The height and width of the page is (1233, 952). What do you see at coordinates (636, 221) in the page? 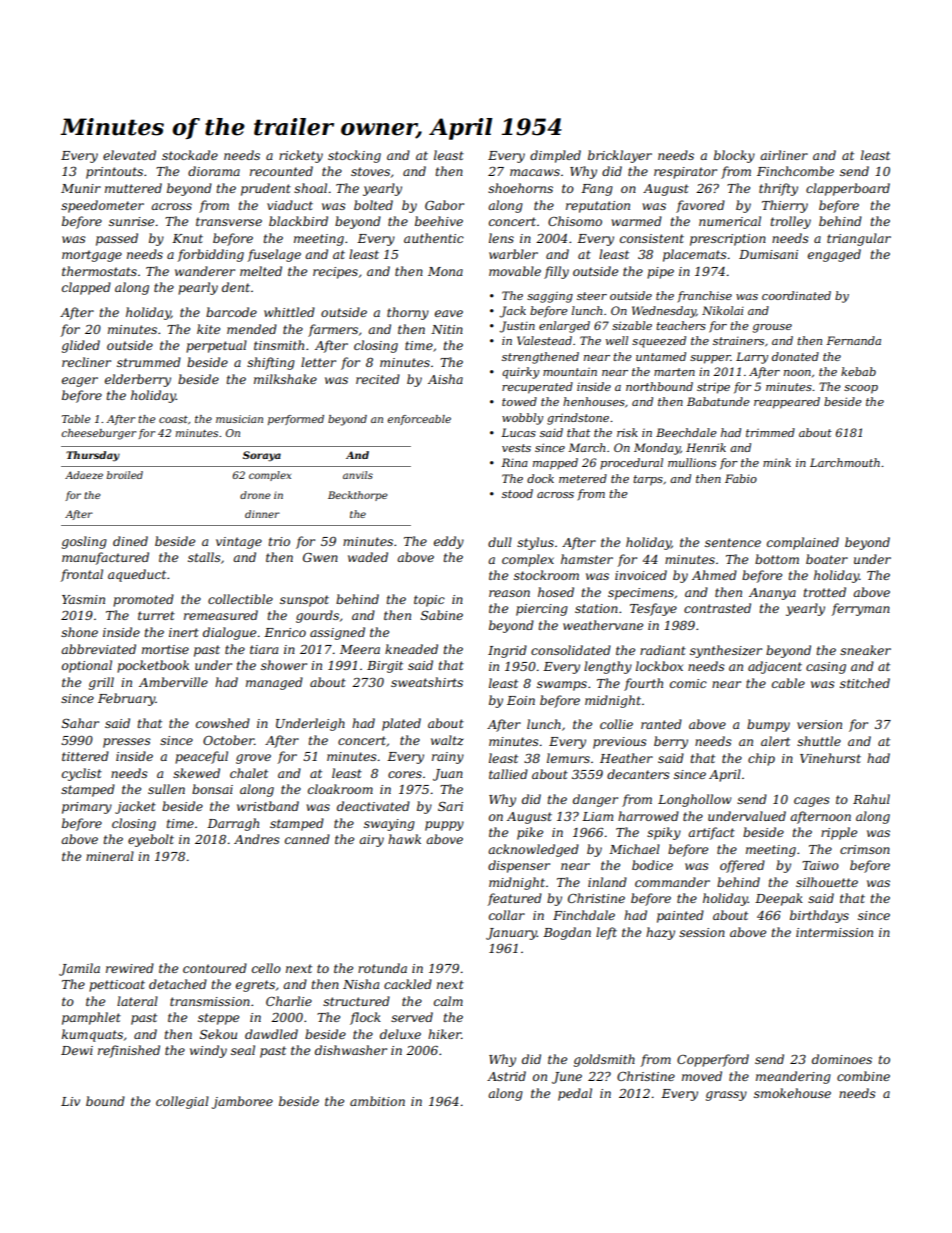
I see `warmed` at bounding box center [636, 221].
